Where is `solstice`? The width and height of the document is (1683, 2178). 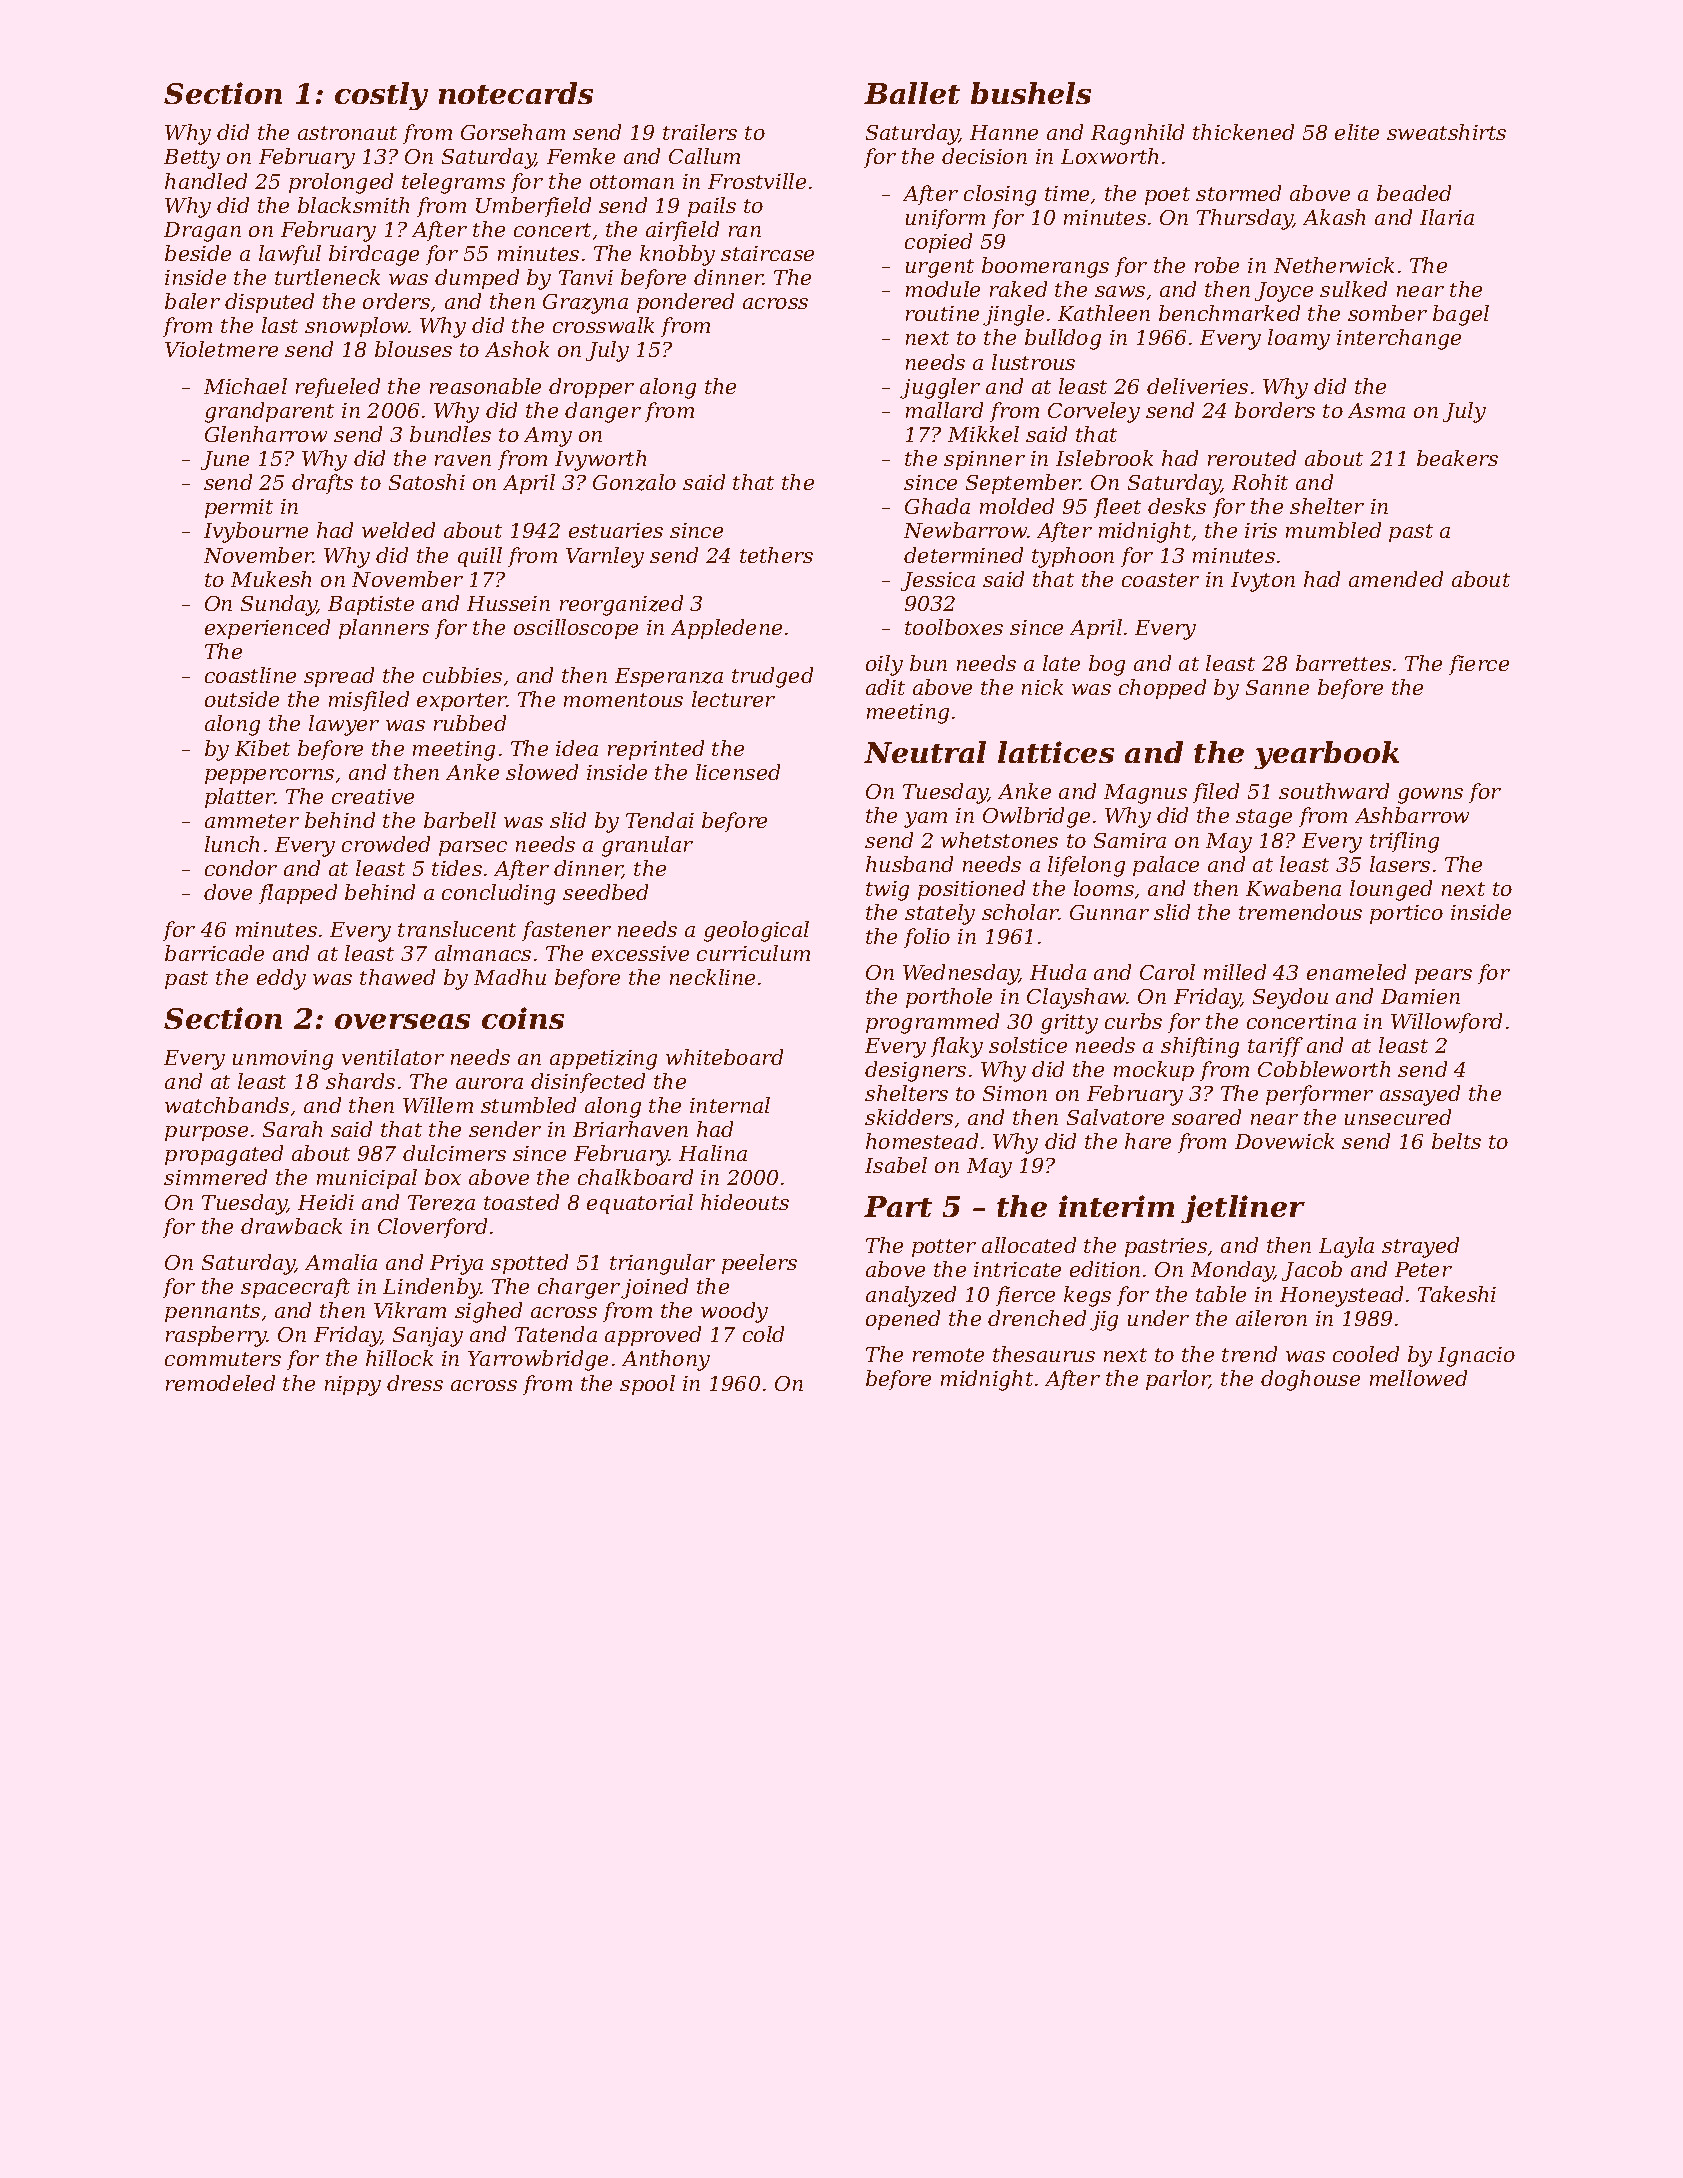 solstice is located at coordinates (1028, 1045).
